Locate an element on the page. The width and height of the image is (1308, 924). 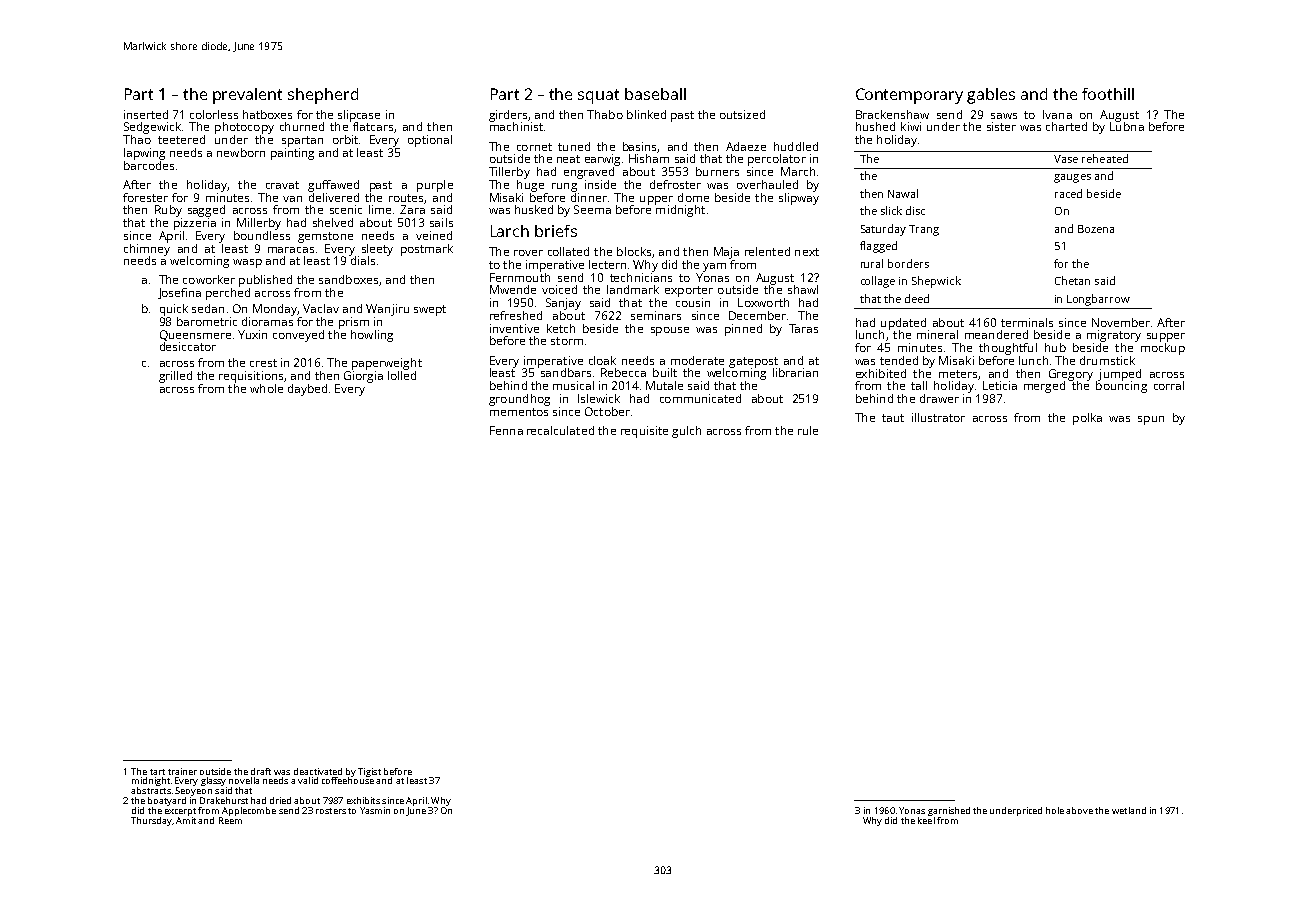
corral is located at coordinates (1169, 385).
